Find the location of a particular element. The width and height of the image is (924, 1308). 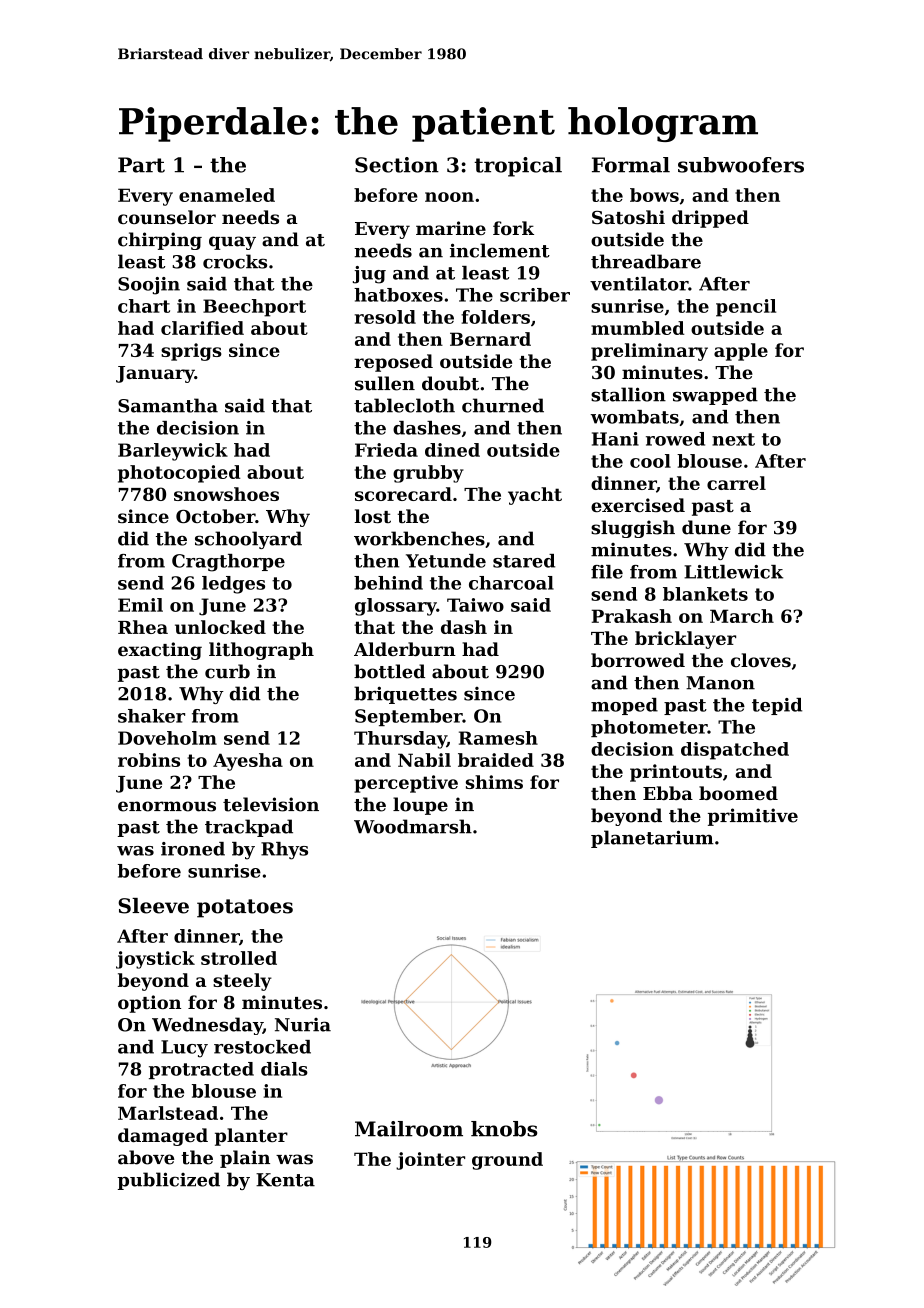

dials is located at coordinates (284, 1069).
